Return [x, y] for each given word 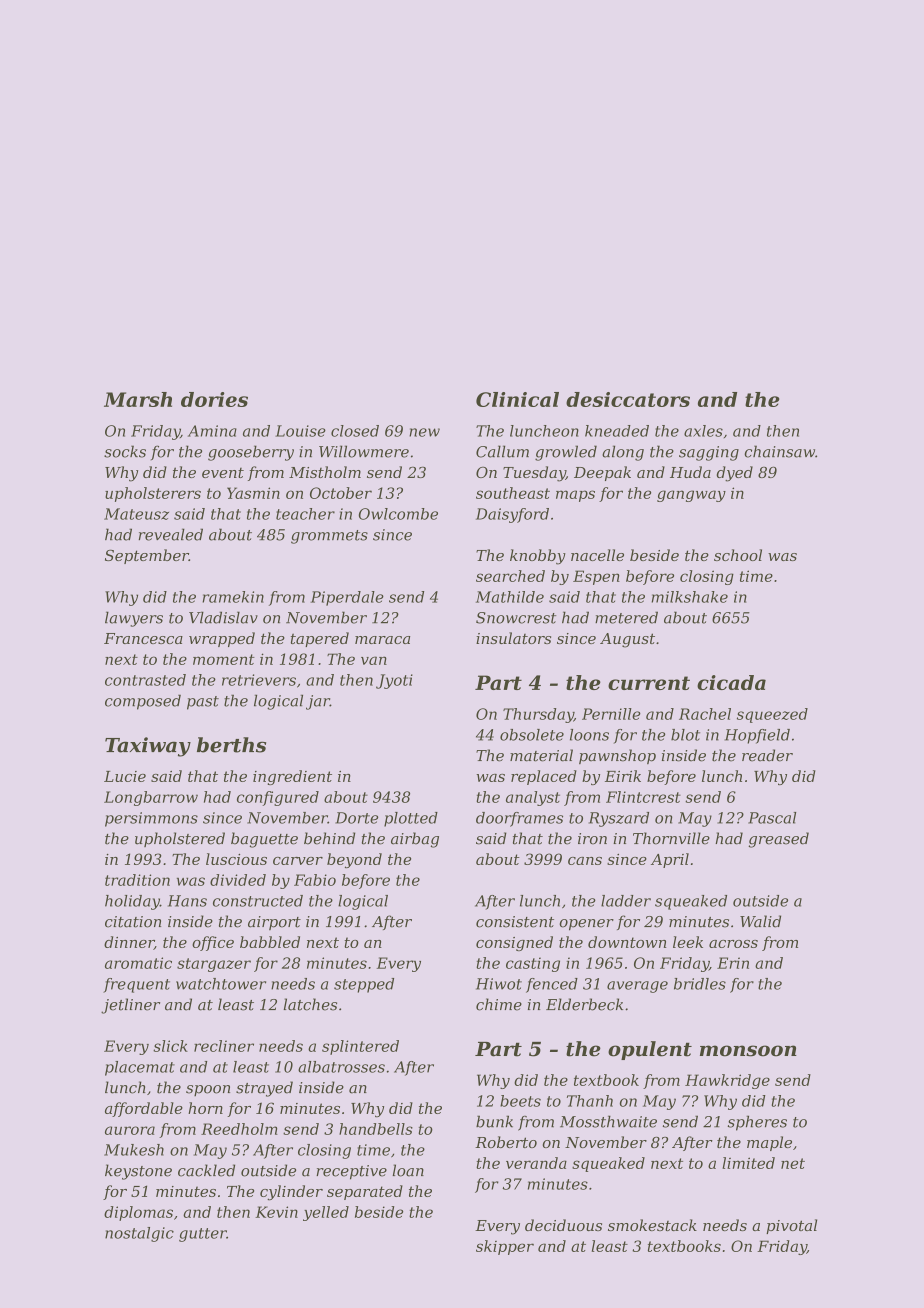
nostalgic [139, 1234]
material [541, 755]
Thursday [538, 715]
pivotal [791, 1226]
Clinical [517, 399]
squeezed [772, 715]
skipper [505, 1247]
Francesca [143, 638]
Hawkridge [727, 1081]
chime [499, 1004]
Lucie [125, 776]
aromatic [138, 963]
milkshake [690, 597]
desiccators [628, 399]
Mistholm [325, 472]
